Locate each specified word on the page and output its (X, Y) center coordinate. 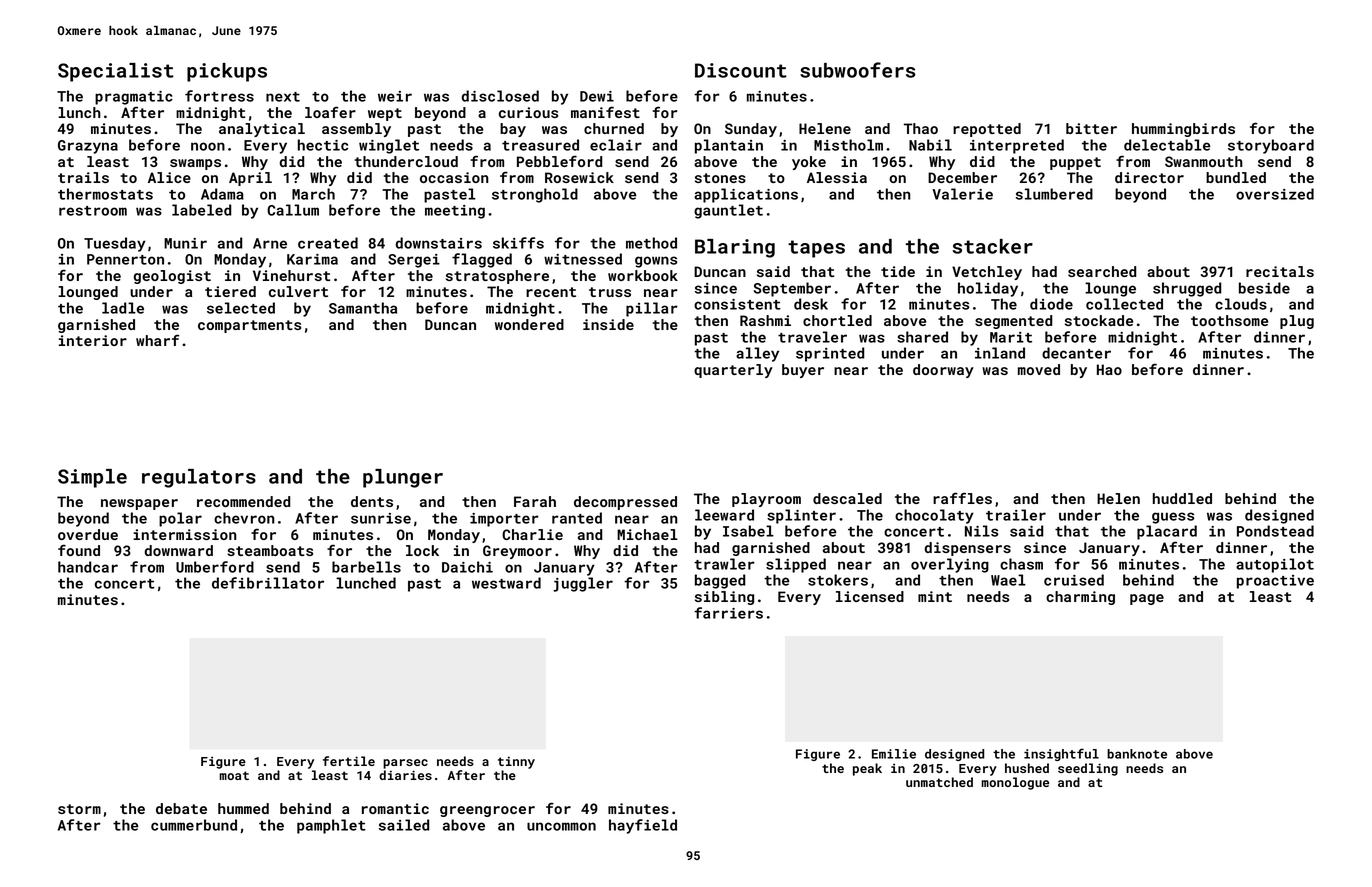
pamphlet (331, 826)
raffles (962, 498)
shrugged (1187, 289)
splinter (801, 516)
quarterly (733, 371)
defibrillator (268, 583)
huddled (1182, 498)
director (1149, 177)
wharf (157, 340)
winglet (389, 146)
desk (811, 304)
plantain (729, 146)
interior (93, 340)
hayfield (643, 826)
